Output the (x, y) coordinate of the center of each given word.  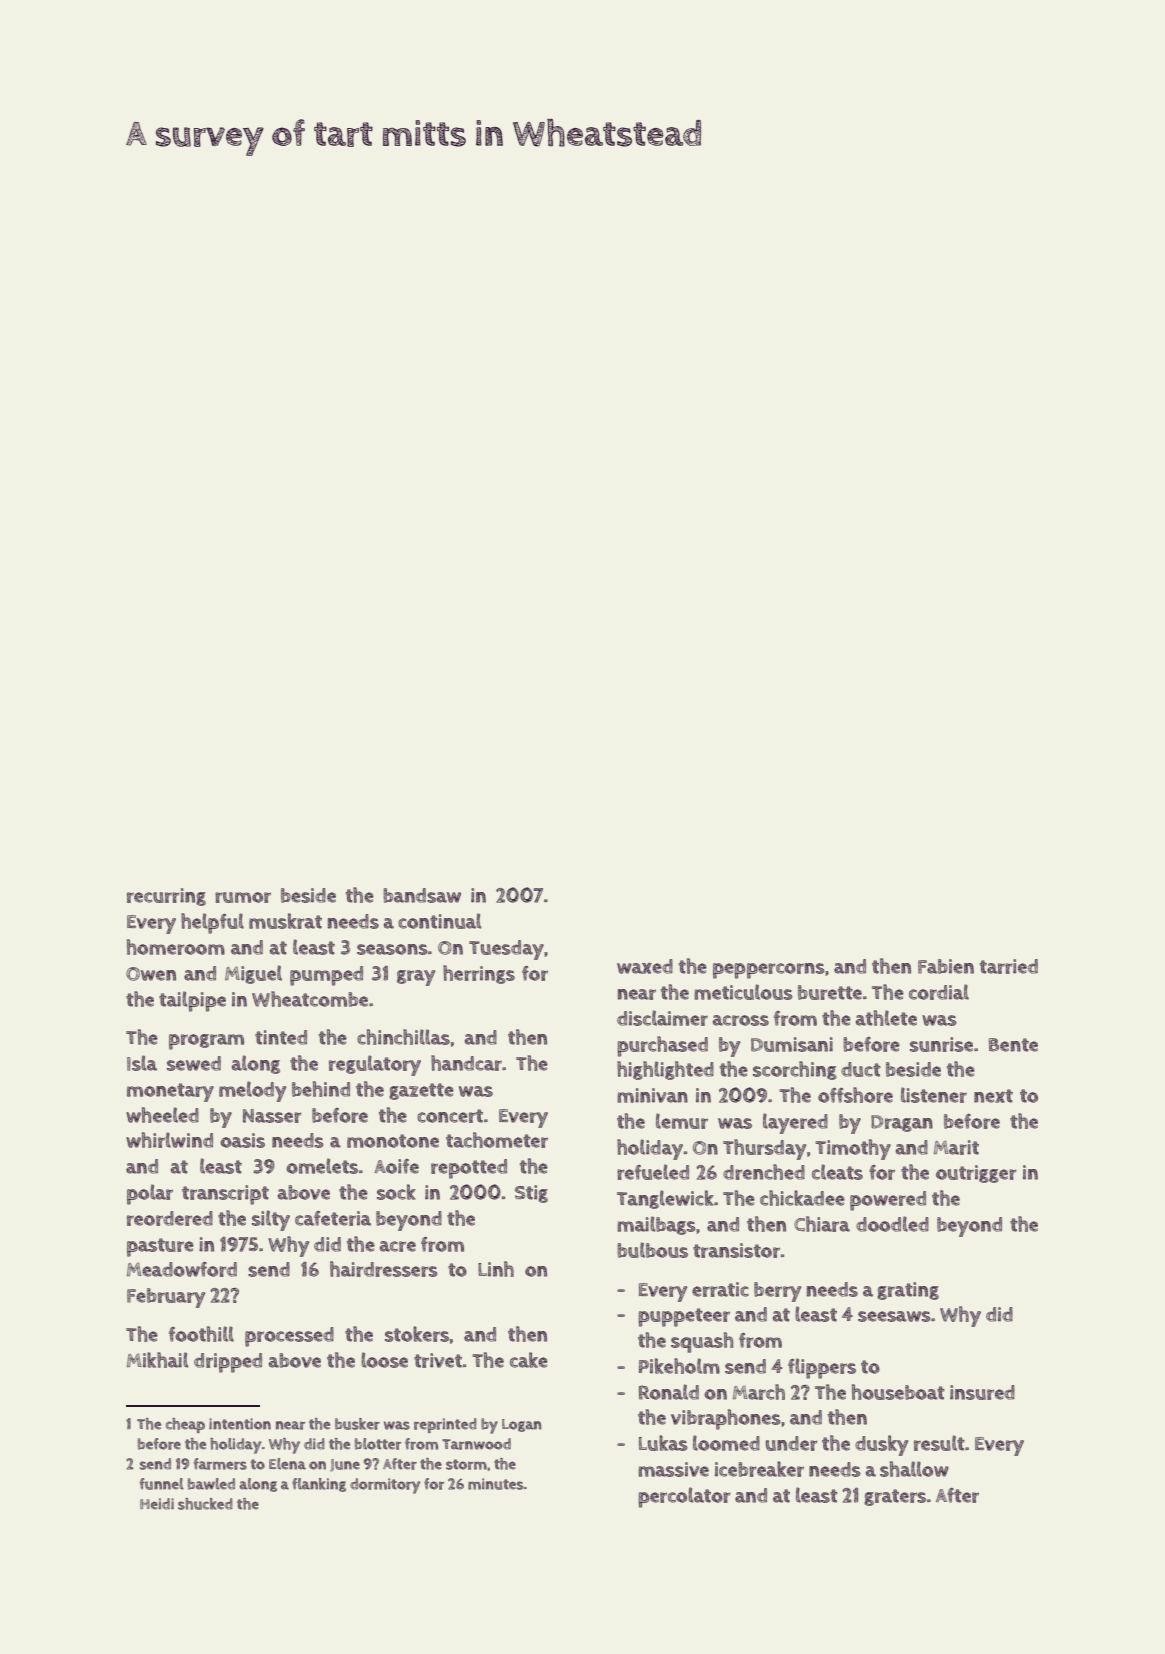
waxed (645, 966)
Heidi (157, 1504)
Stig (531, 1194)
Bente (1013, 1045)
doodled (892, 1224)
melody (252, 1091)
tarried (1009, 966)
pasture (160, 1247)
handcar (466, 1063)
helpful (212, 923)
